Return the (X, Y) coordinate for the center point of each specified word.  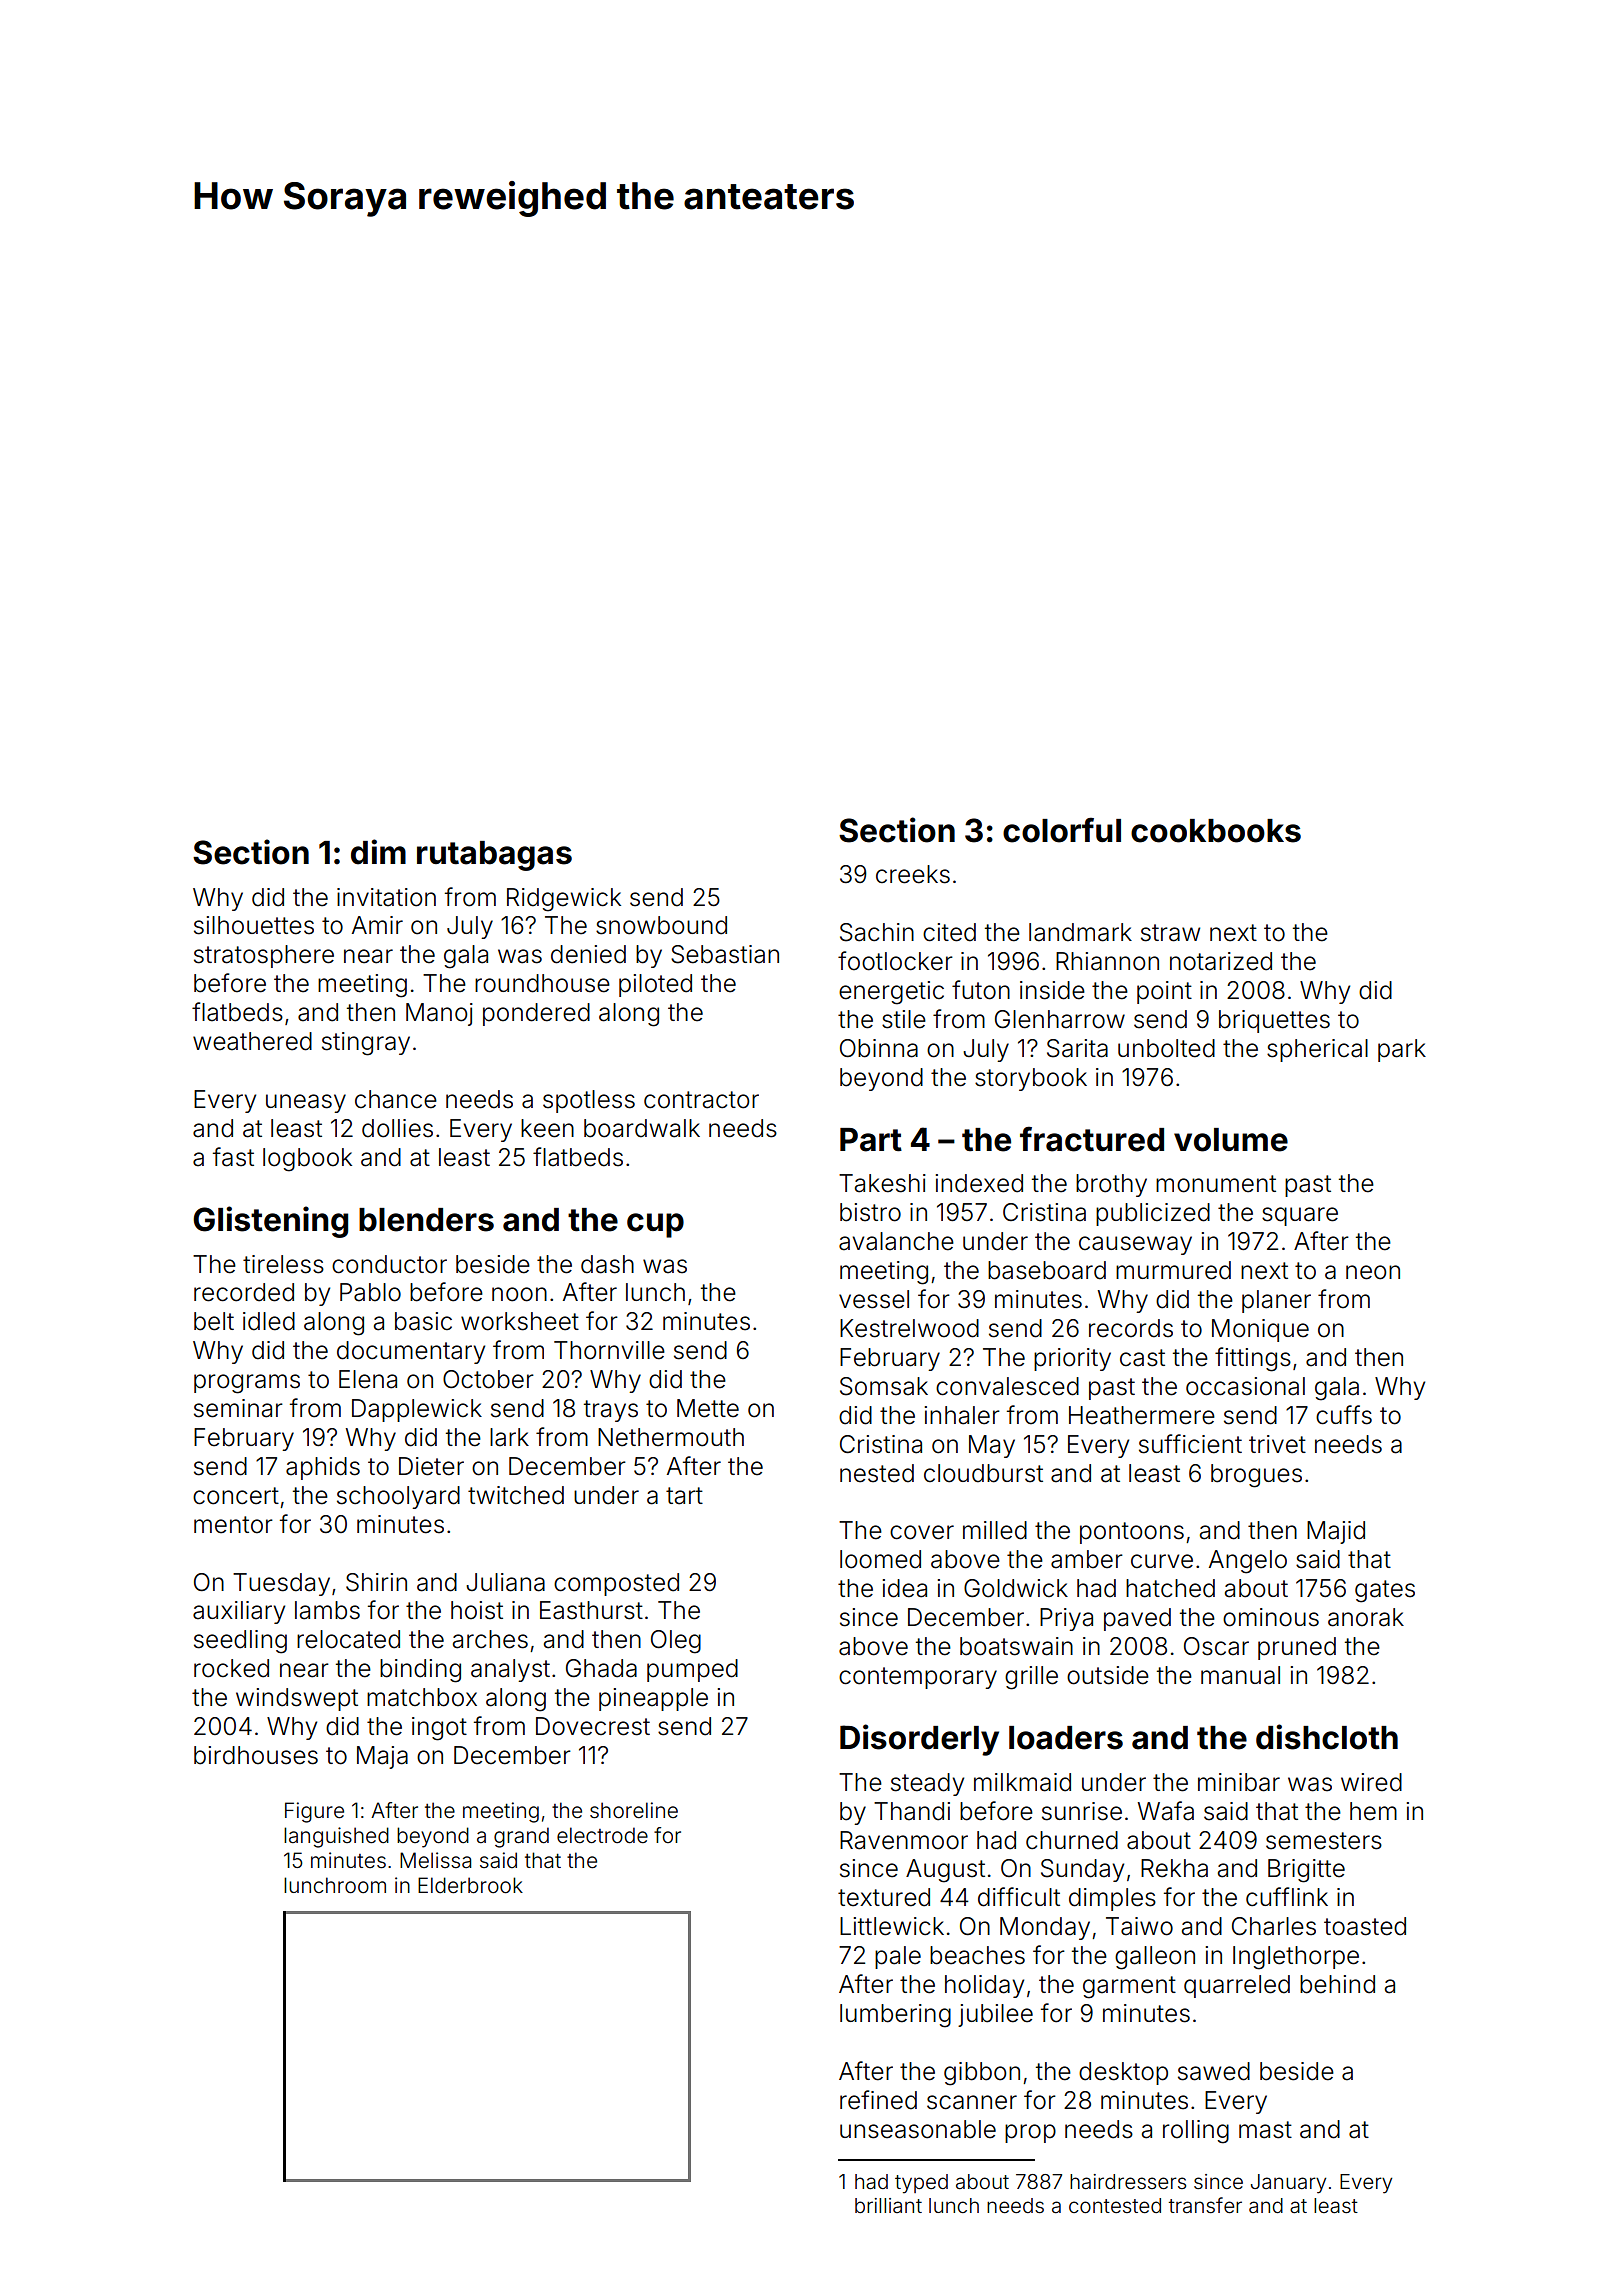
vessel (874, 1299)
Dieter (431, 1466)
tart (684, 1496)
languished (336, 1837)
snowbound (661, 925)
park (1402, 1050)
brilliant (888, 2205)
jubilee (995, 2015)
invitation (386, 897)
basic (423, 1321)
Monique (1260, 1330)
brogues (1256, 1476)
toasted (1365, 1926)
